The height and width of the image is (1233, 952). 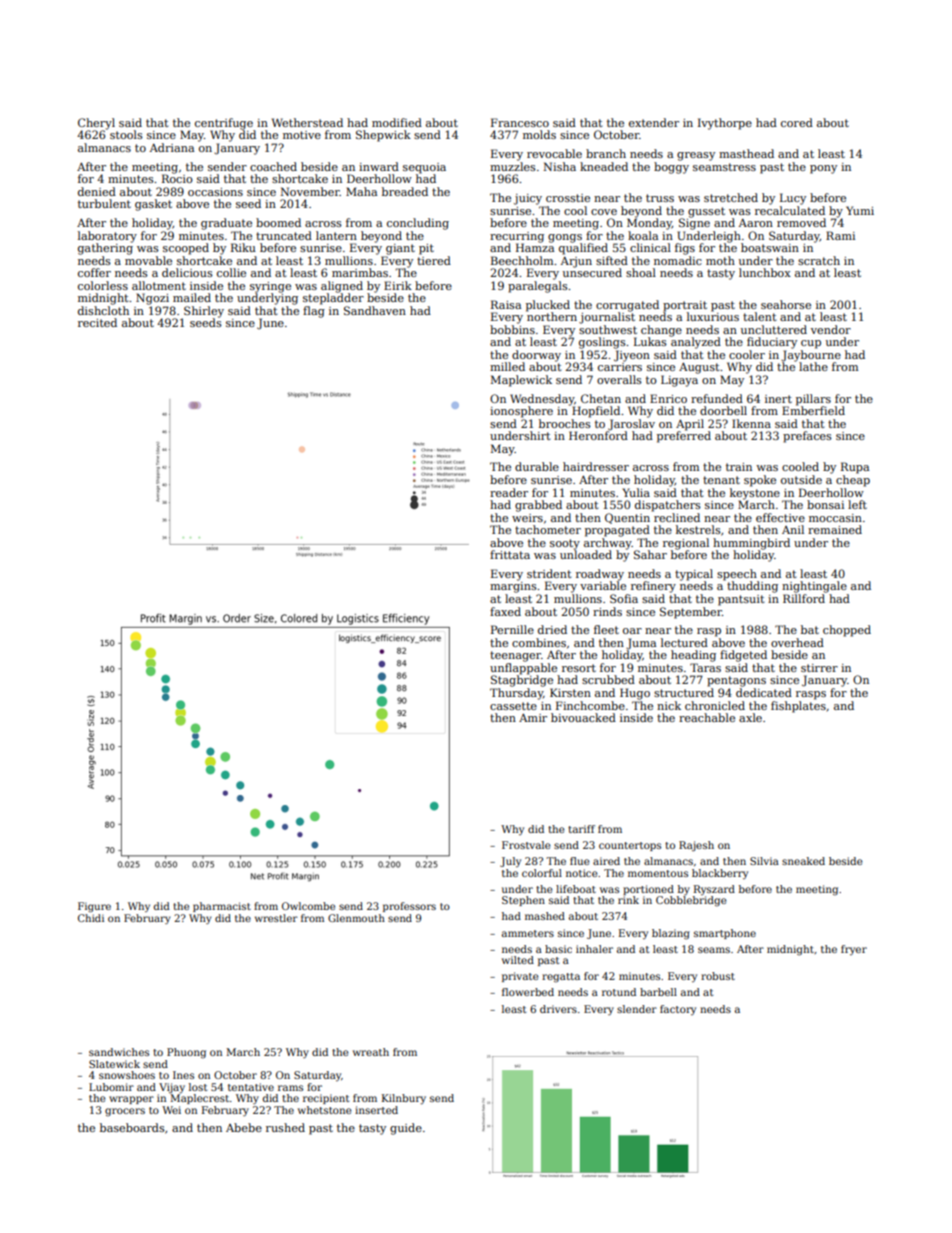 What do you see at coordinates (224, 124) in the image?
I see `centrifuge` at bounding box center [224, 124].
